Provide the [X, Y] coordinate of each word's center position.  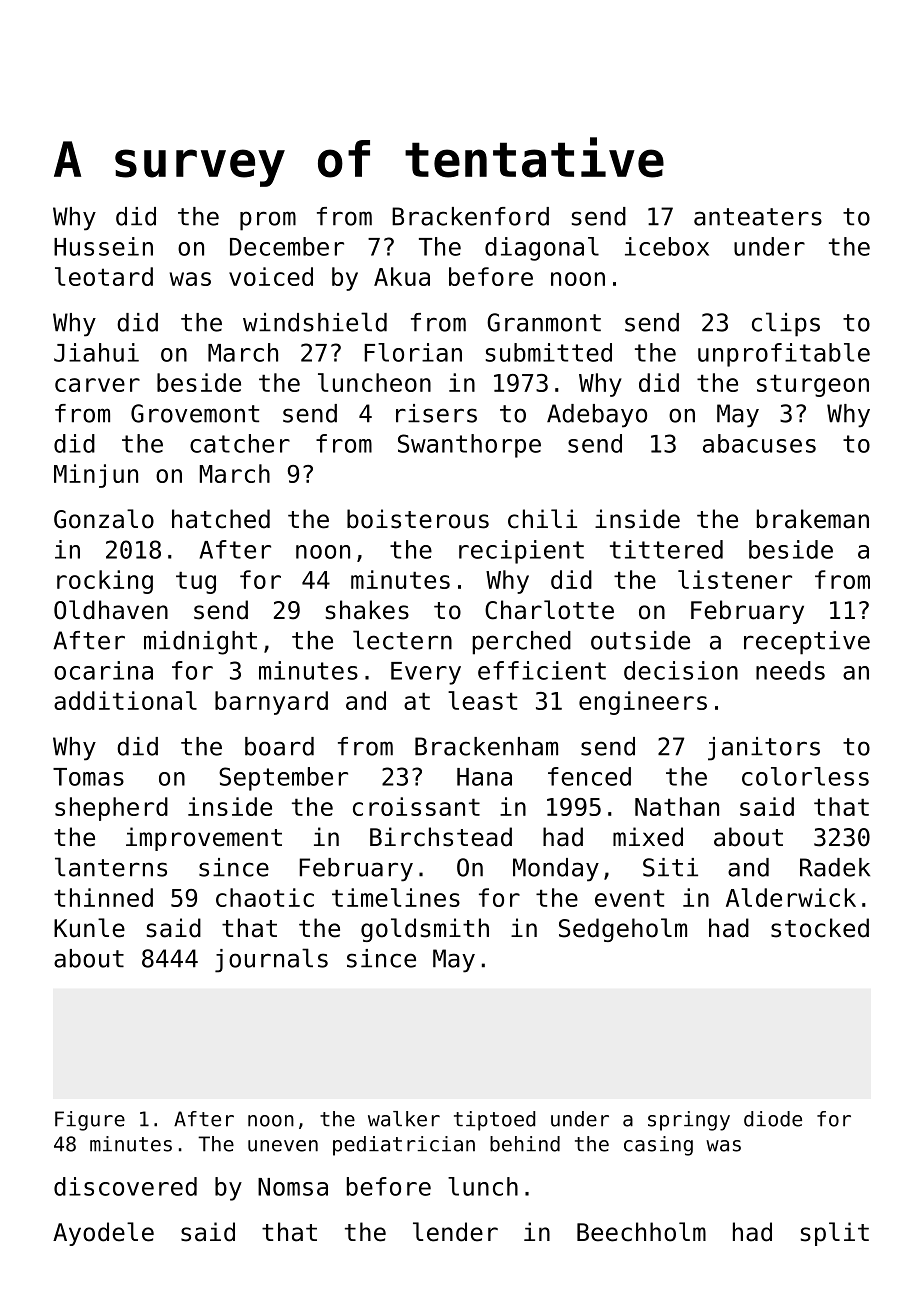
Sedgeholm [623, 930]
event [629, 898]
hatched [221, 519]
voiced [271, 276]
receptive [807, 643]
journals [271, 960]
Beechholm [641, 1232]
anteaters [758, 217]
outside [640, 640]
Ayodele [103, 1234]
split [835, 1234]
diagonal [542, 249]
